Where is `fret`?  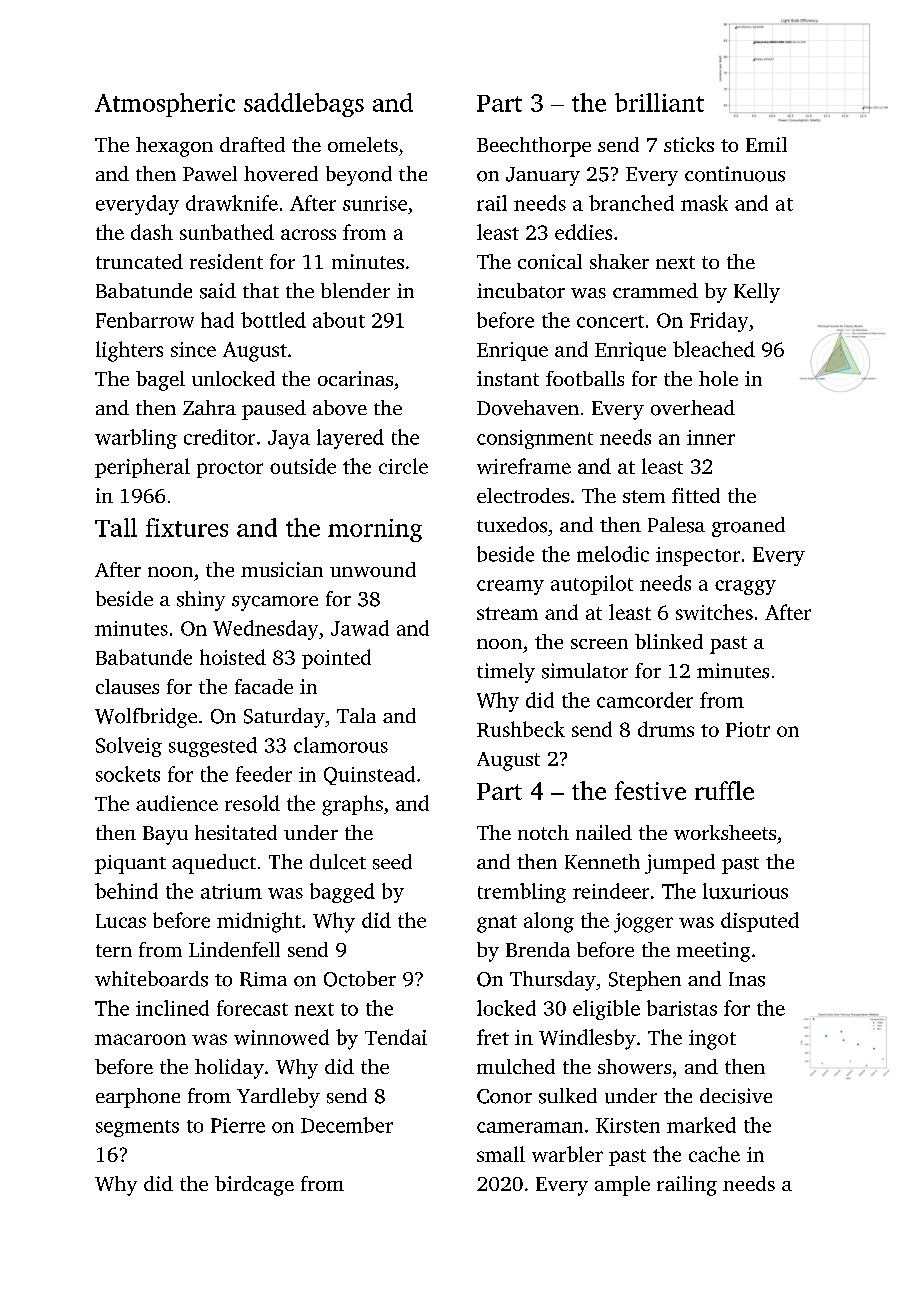
fret is located at coordinates (493, 1037).
